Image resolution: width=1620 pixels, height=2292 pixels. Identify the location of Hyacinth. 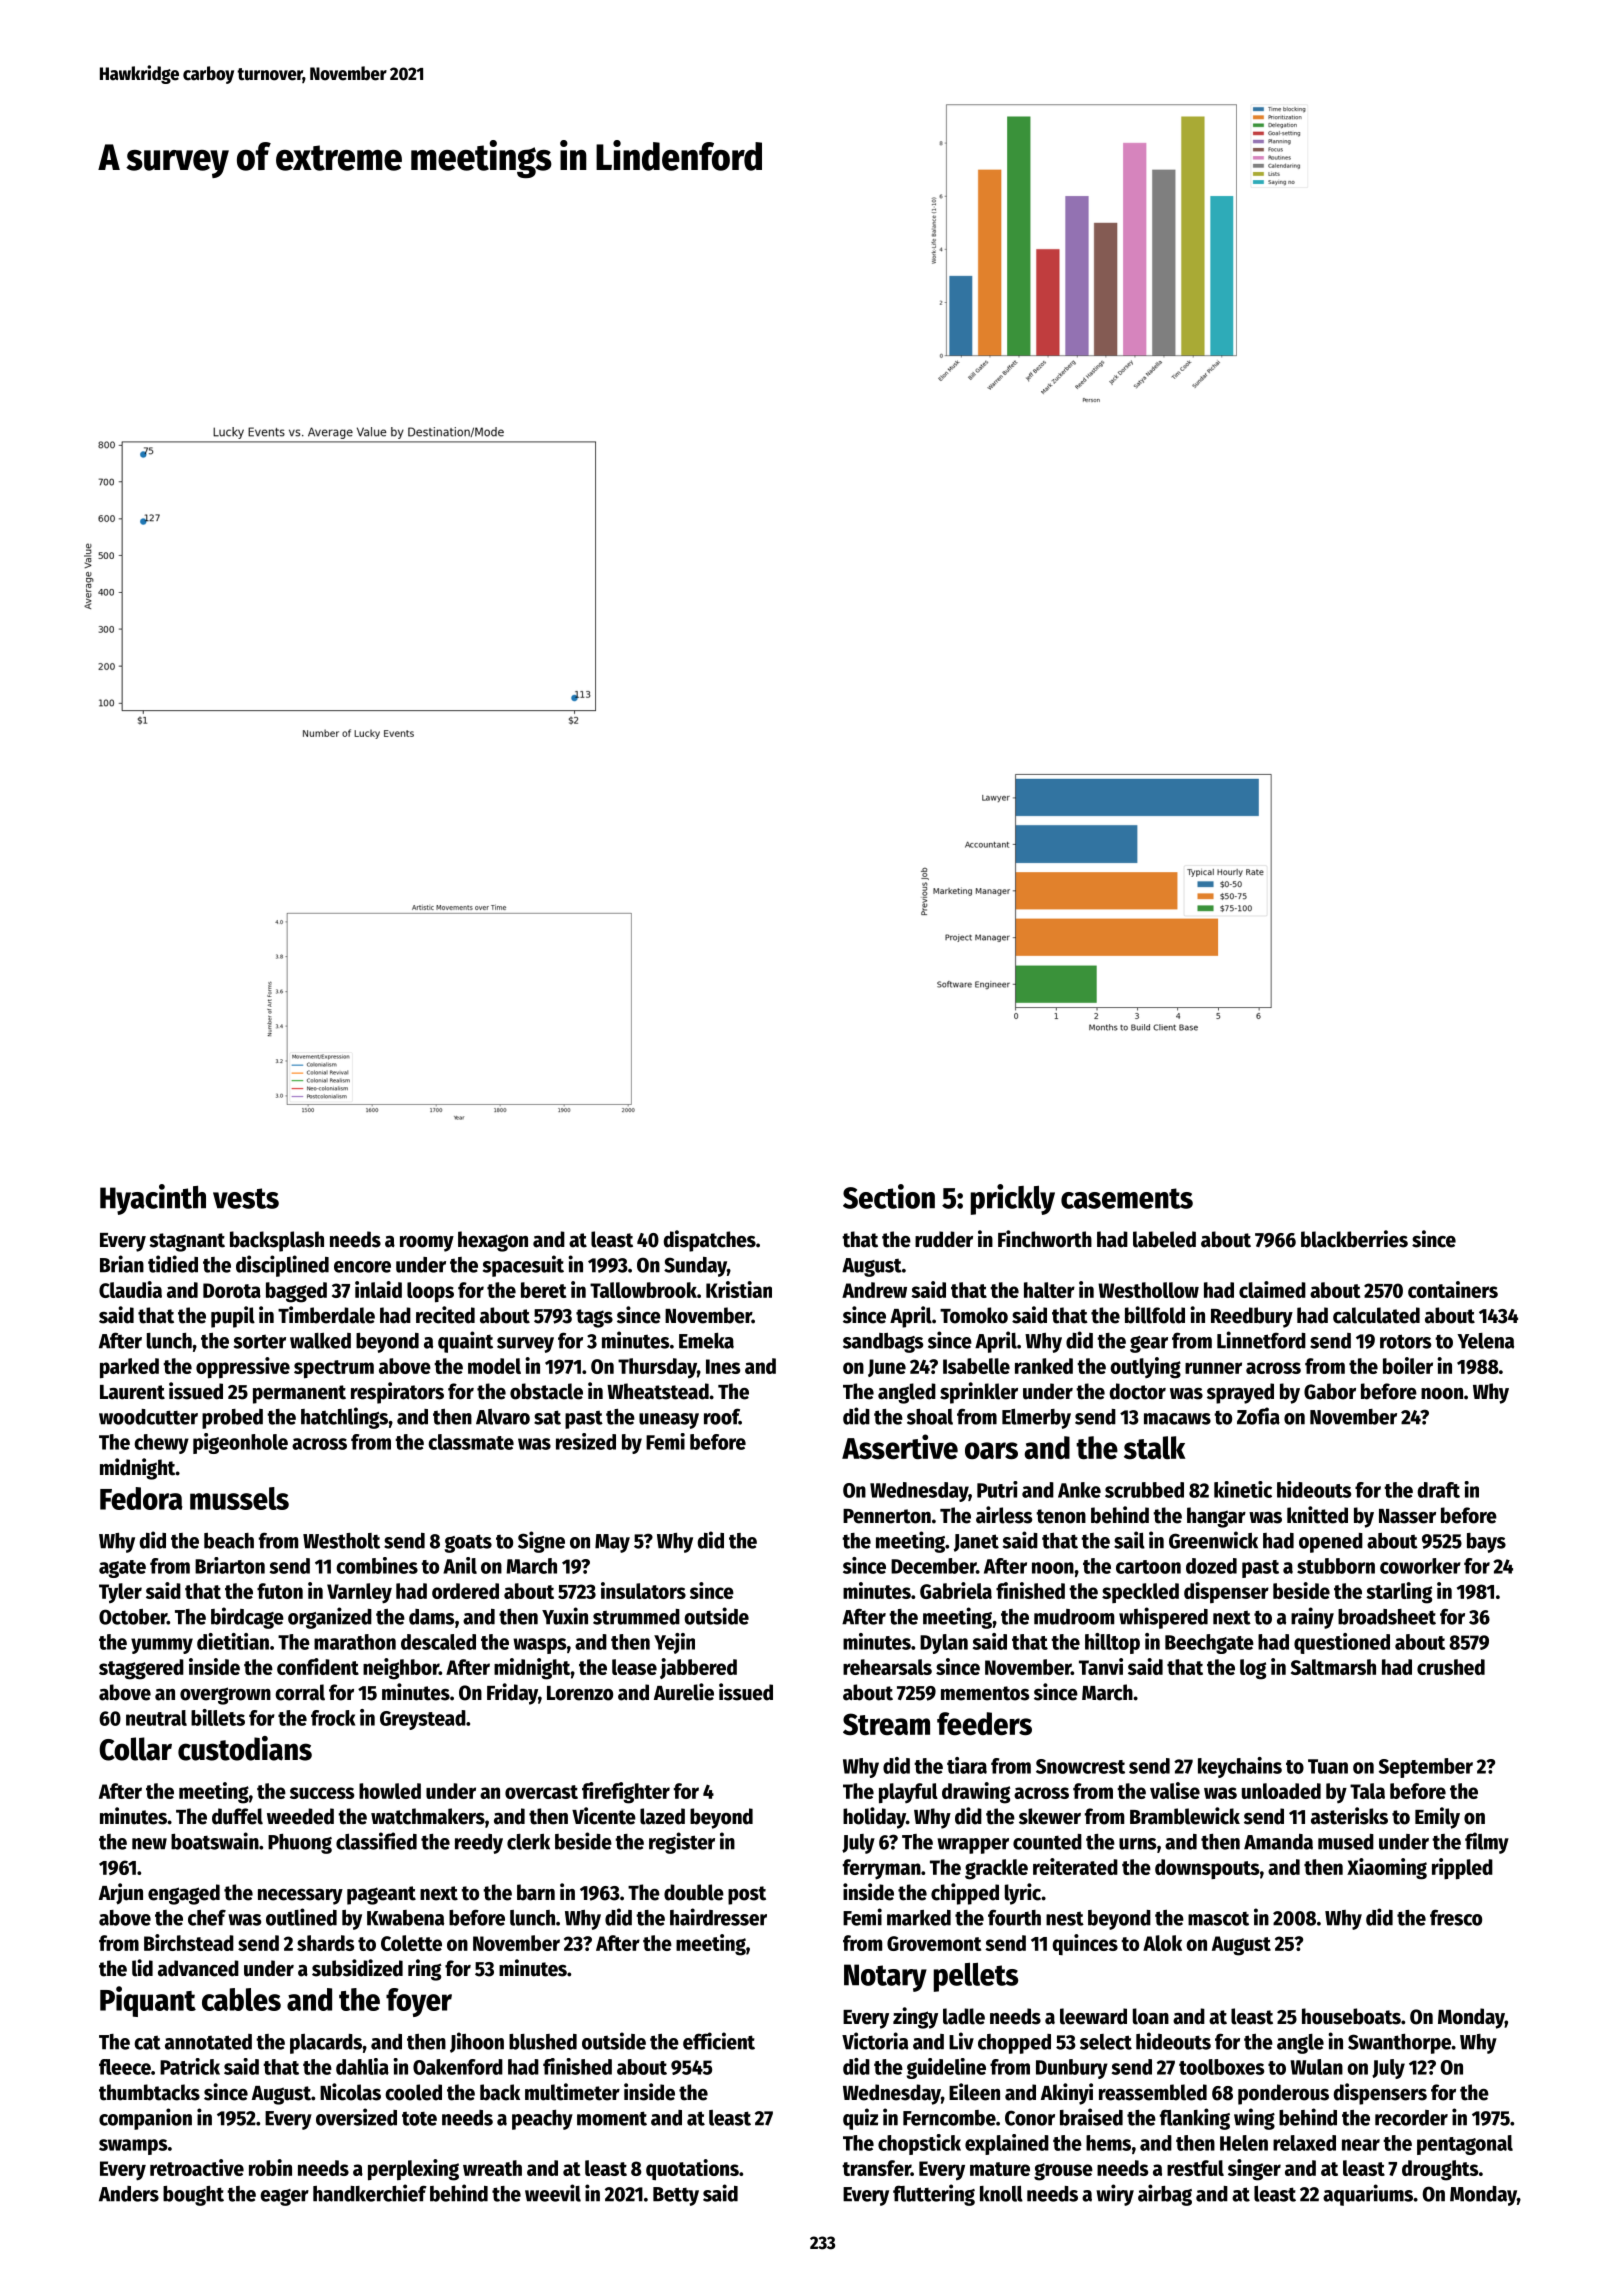
(153, 1199).
